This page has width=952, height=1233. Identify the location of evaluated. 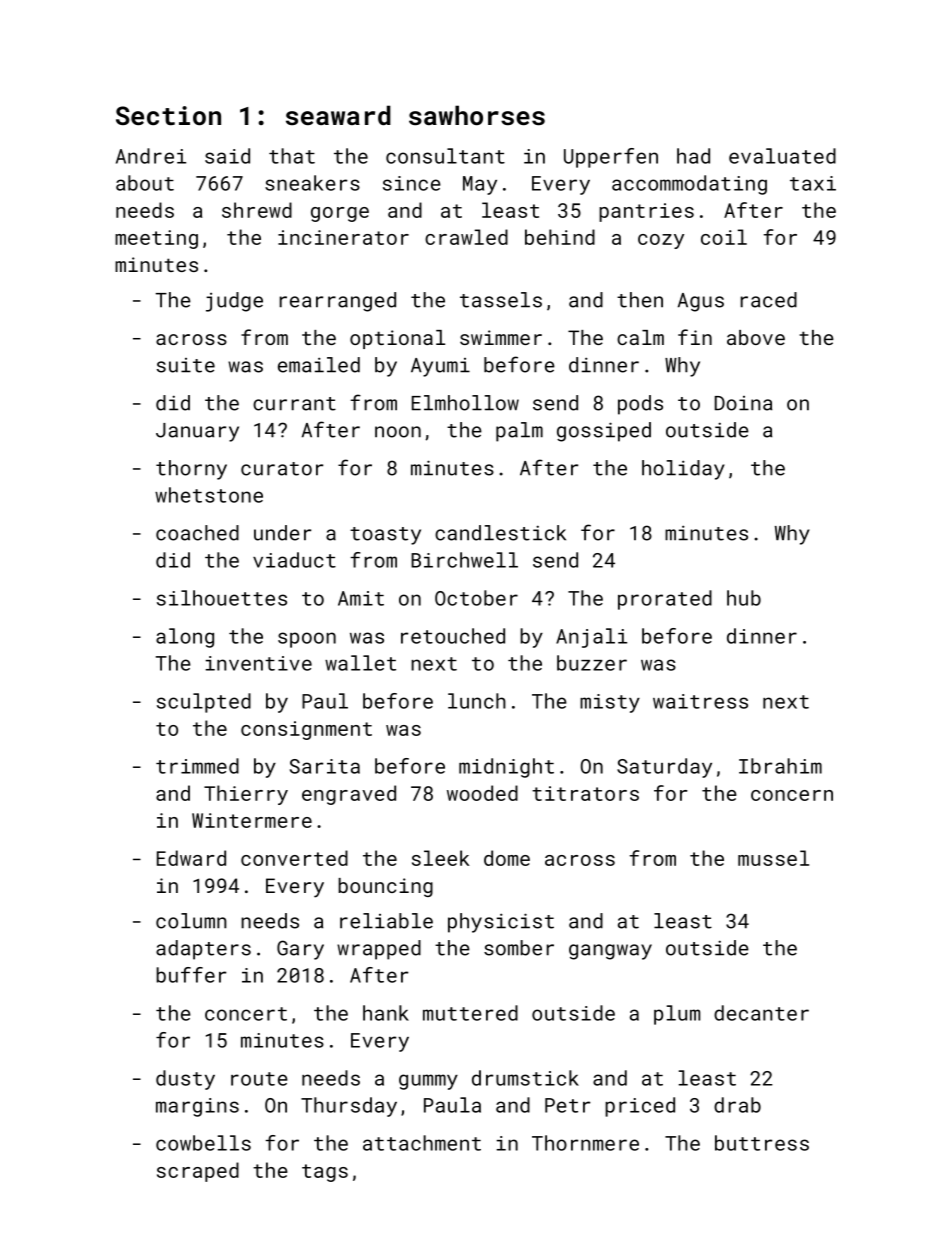
(782, 156).
